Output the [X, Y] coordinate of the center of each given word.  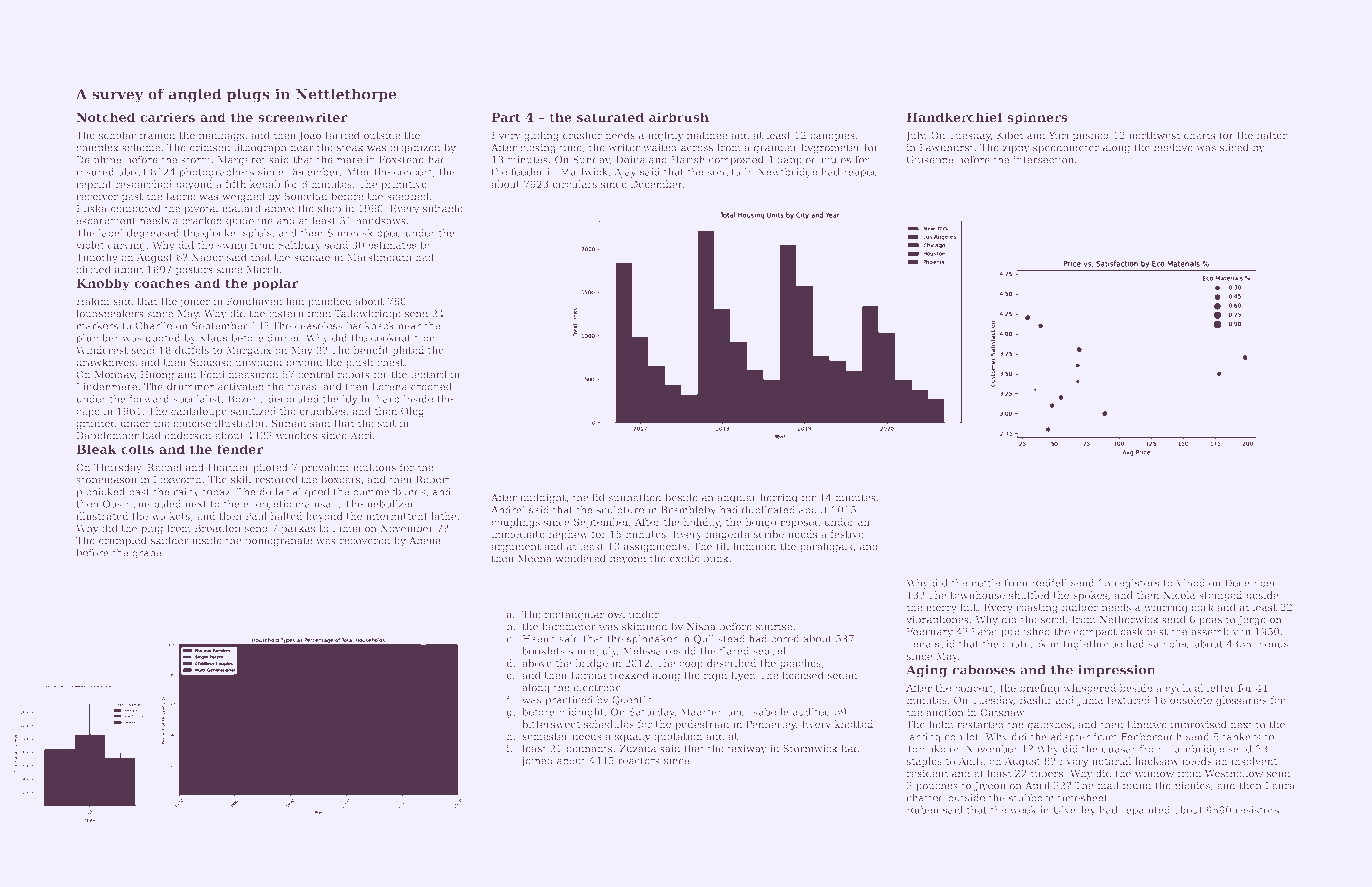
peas [1210, 622]
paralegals [826, 547]
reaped [861, 173]
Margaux [249, 351]
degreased [153, 234]
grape [146, 555]
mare [349, 161]
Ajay [625, 173]
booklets [544, 651]
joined [537, 761]
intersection [1044, 160]
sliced [1234, 147]
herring [779, 498]
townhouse [978, 595]
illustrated [102, 516]
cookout [391, 338]
